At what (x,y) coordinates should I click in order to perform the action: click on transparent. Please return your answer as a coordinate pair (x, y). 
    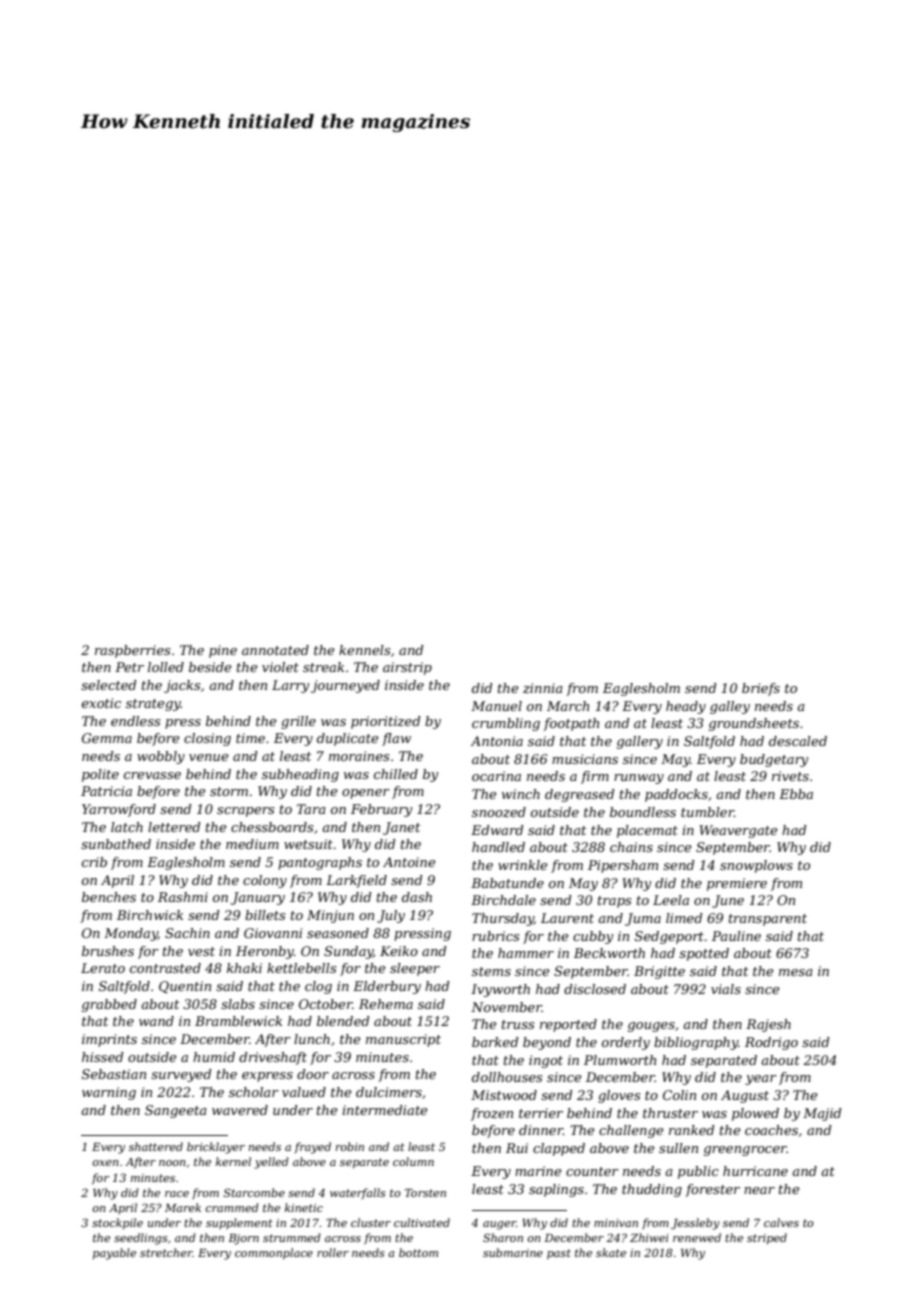
    Looking at the image, I should click on (768, 920).
